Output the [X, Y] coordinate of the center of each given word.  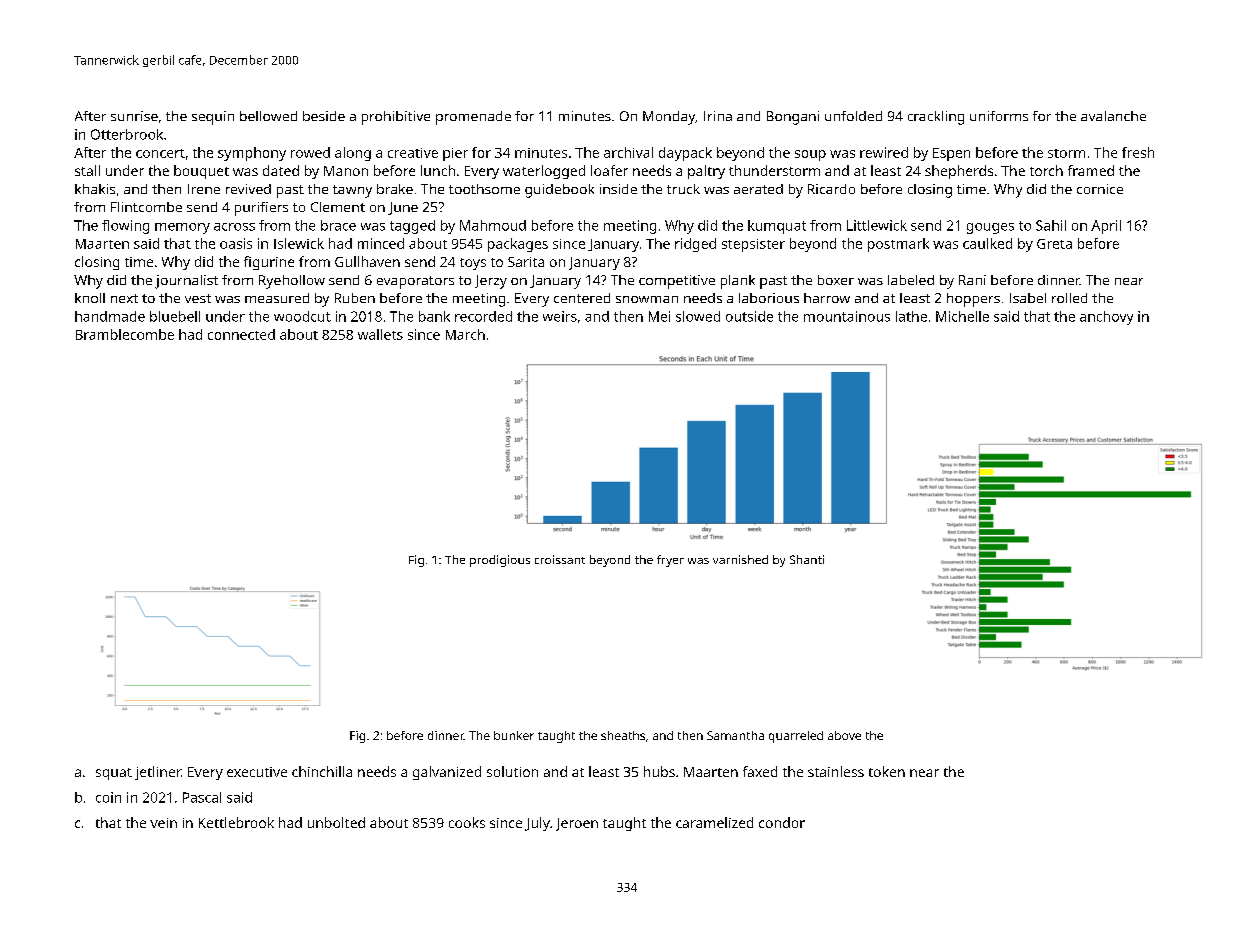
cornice [1100, 189]
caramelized [714, 822]
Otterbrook [127, 134]
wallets [380, 334]
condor [782, 822]
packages [518, 245]
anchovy [1106, 318]
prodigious [500, 561]
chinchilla [322, 771]
